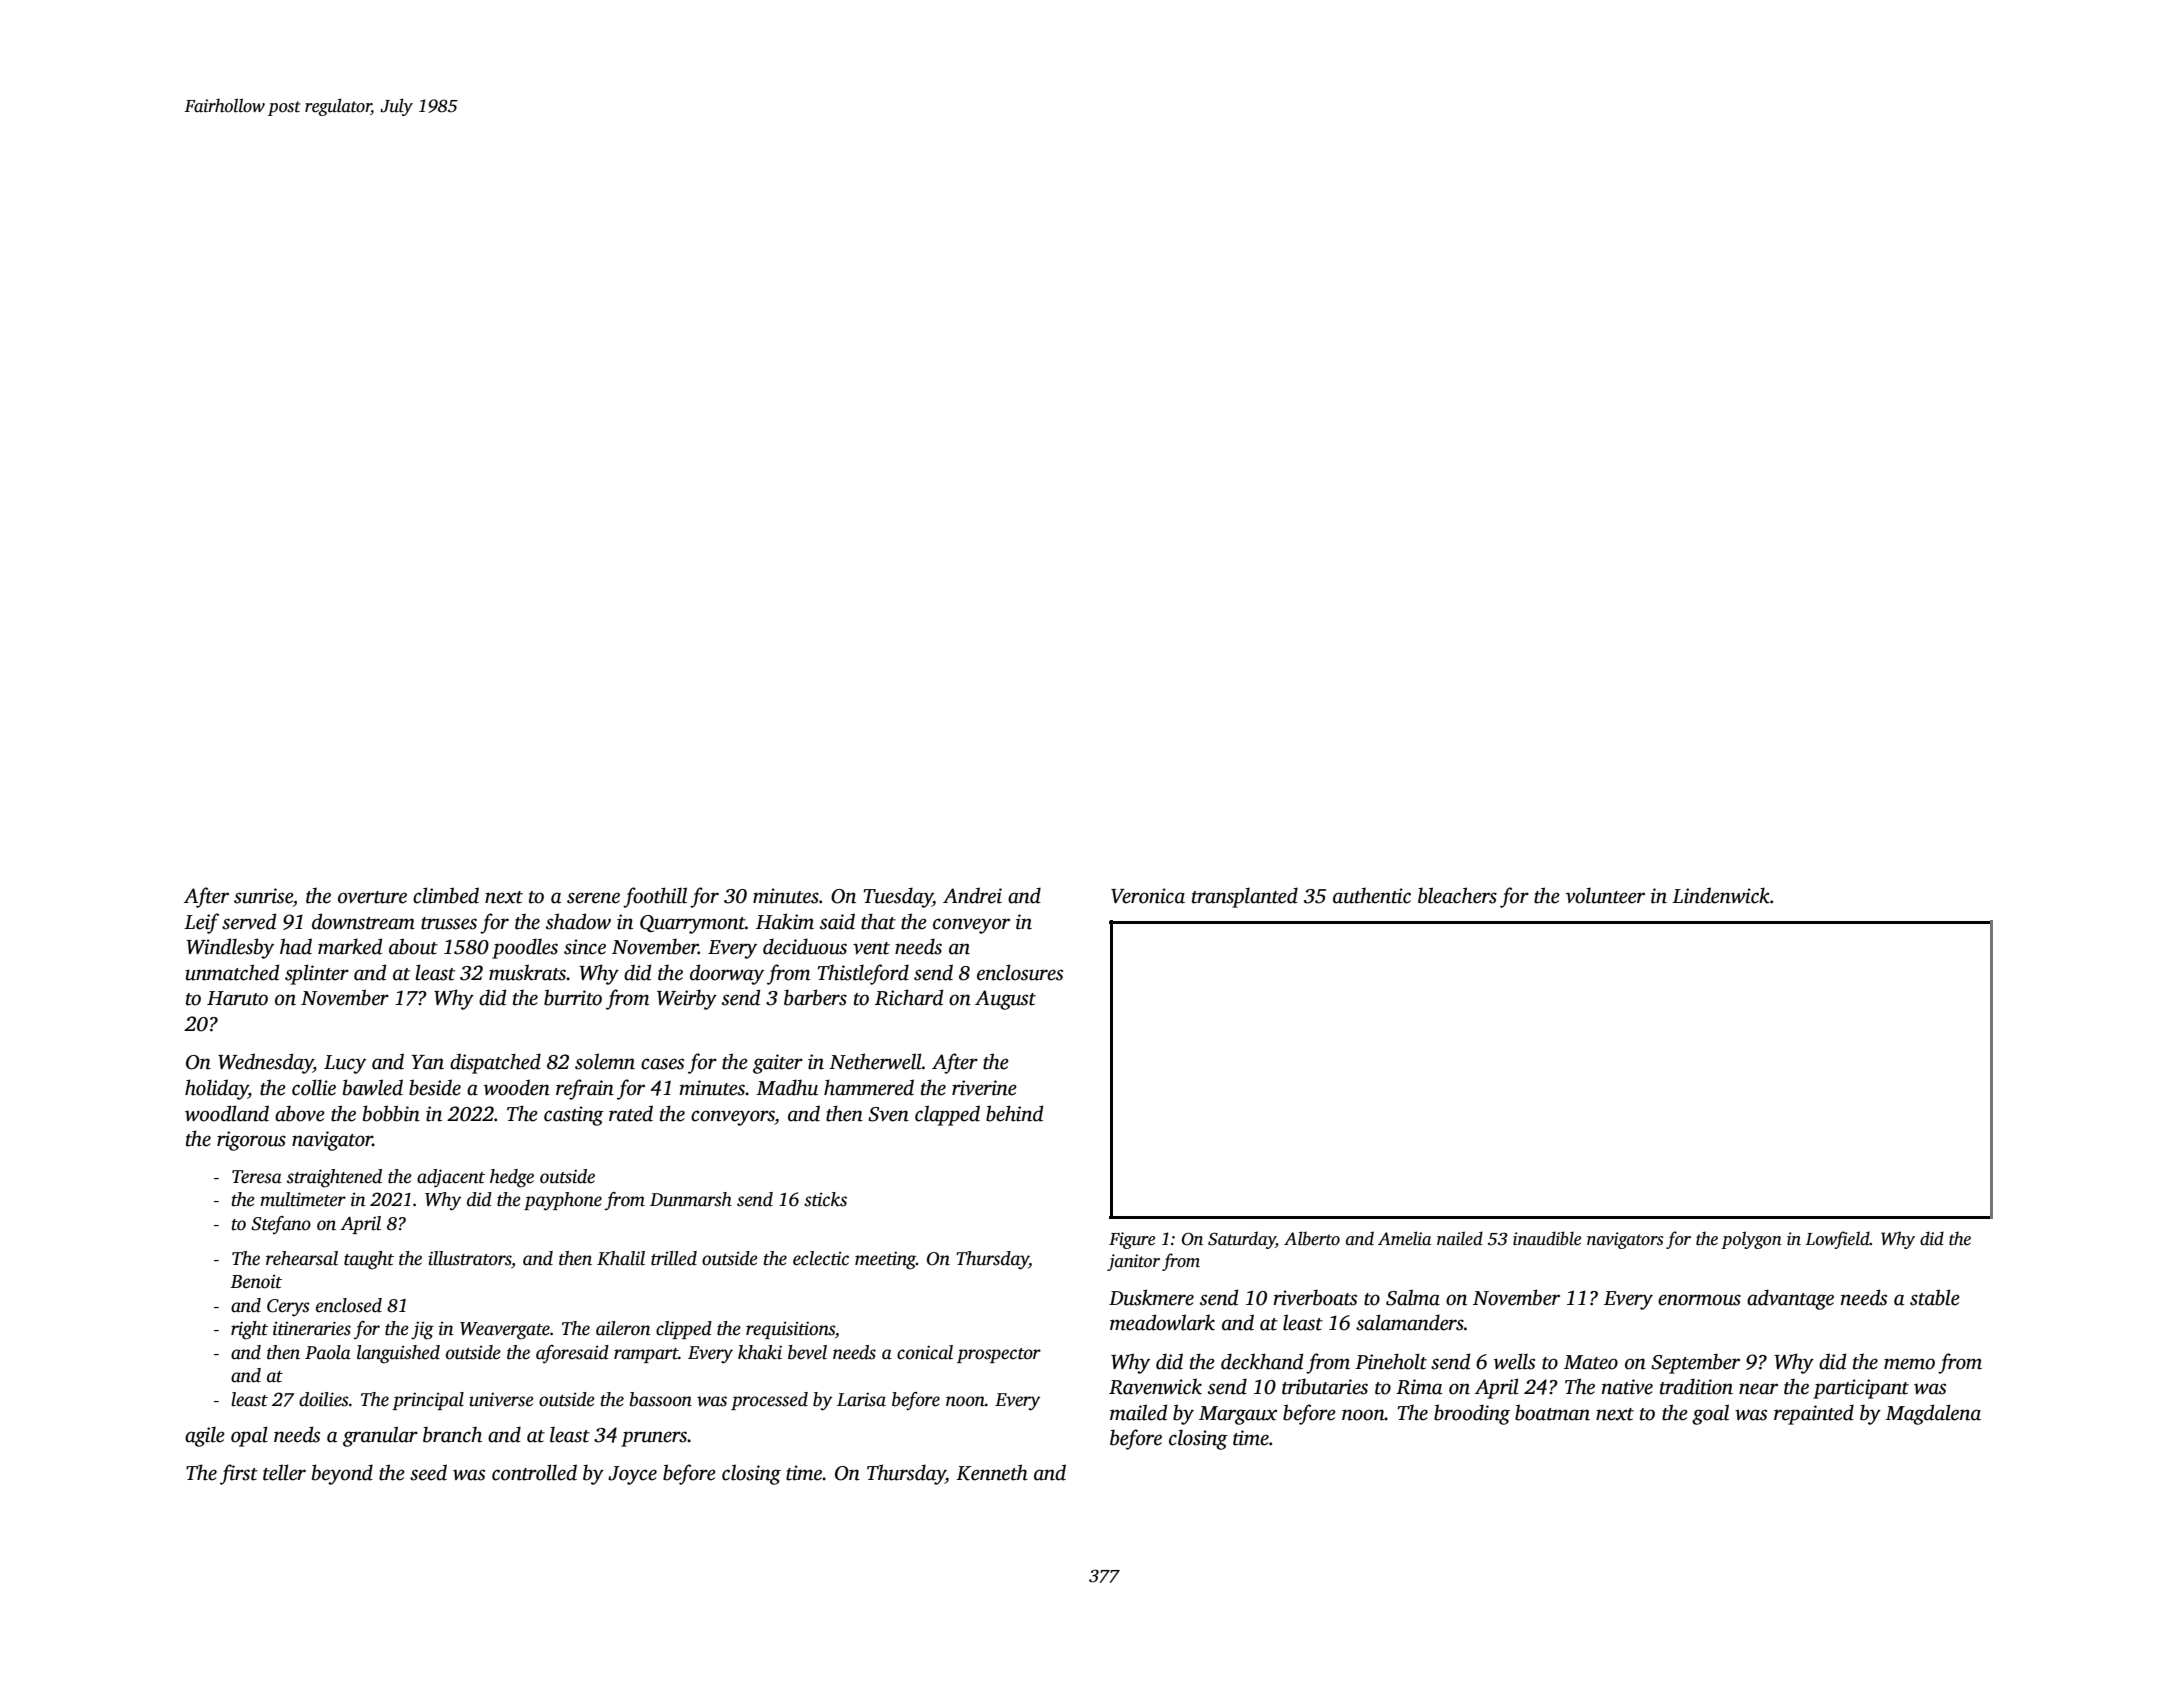  What do you see at coordinates (372, 897) in the screenshot?
I see `overture` at bounding box center [372, 897].
